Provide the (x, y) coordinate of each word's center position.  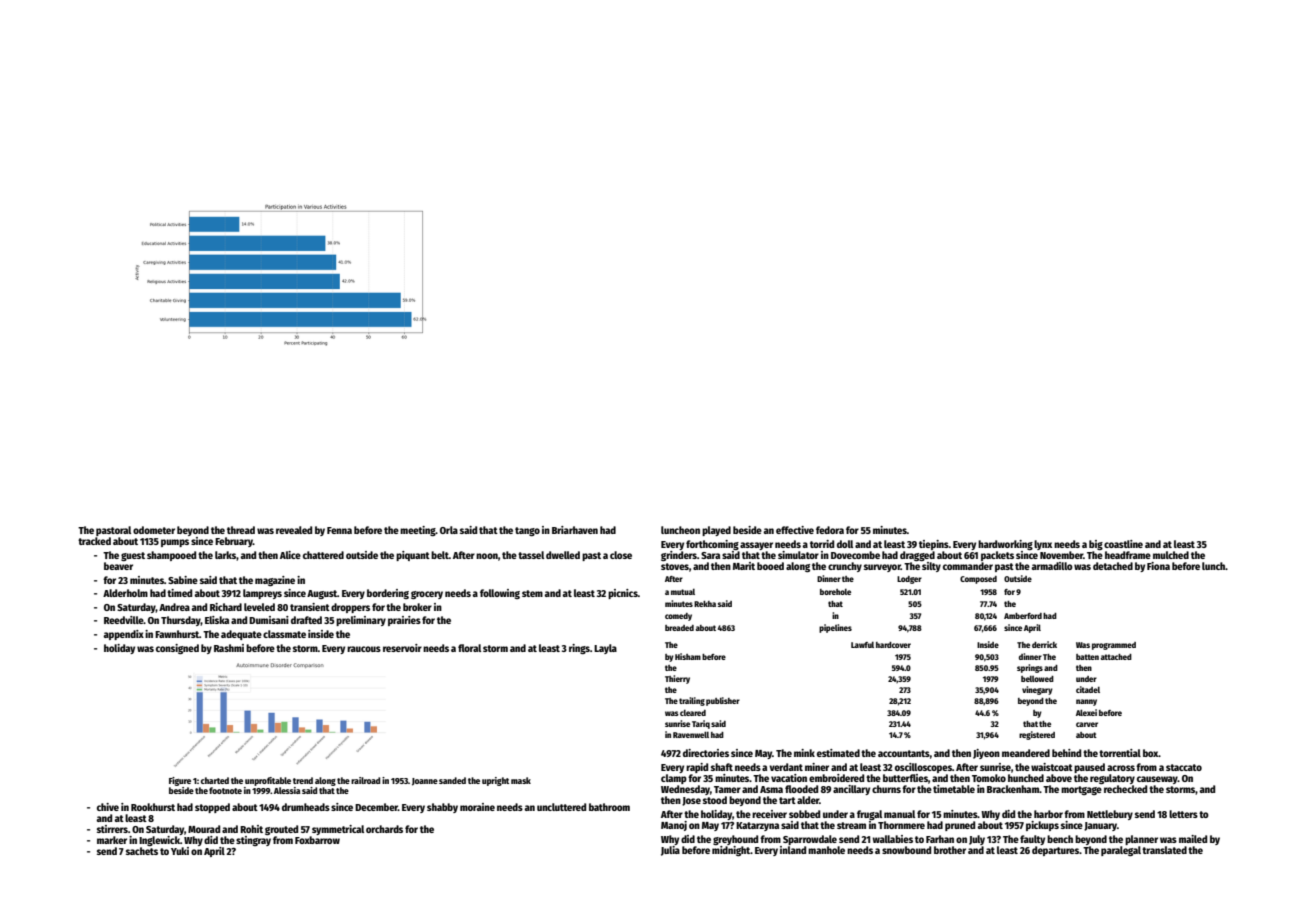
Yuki (180, 851)
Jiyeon (986, 754)
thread (241, 530)
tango (527, 531)
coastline (1123, 544)
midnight (731, 851)
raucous (364, 649)
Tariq (701, 724)
